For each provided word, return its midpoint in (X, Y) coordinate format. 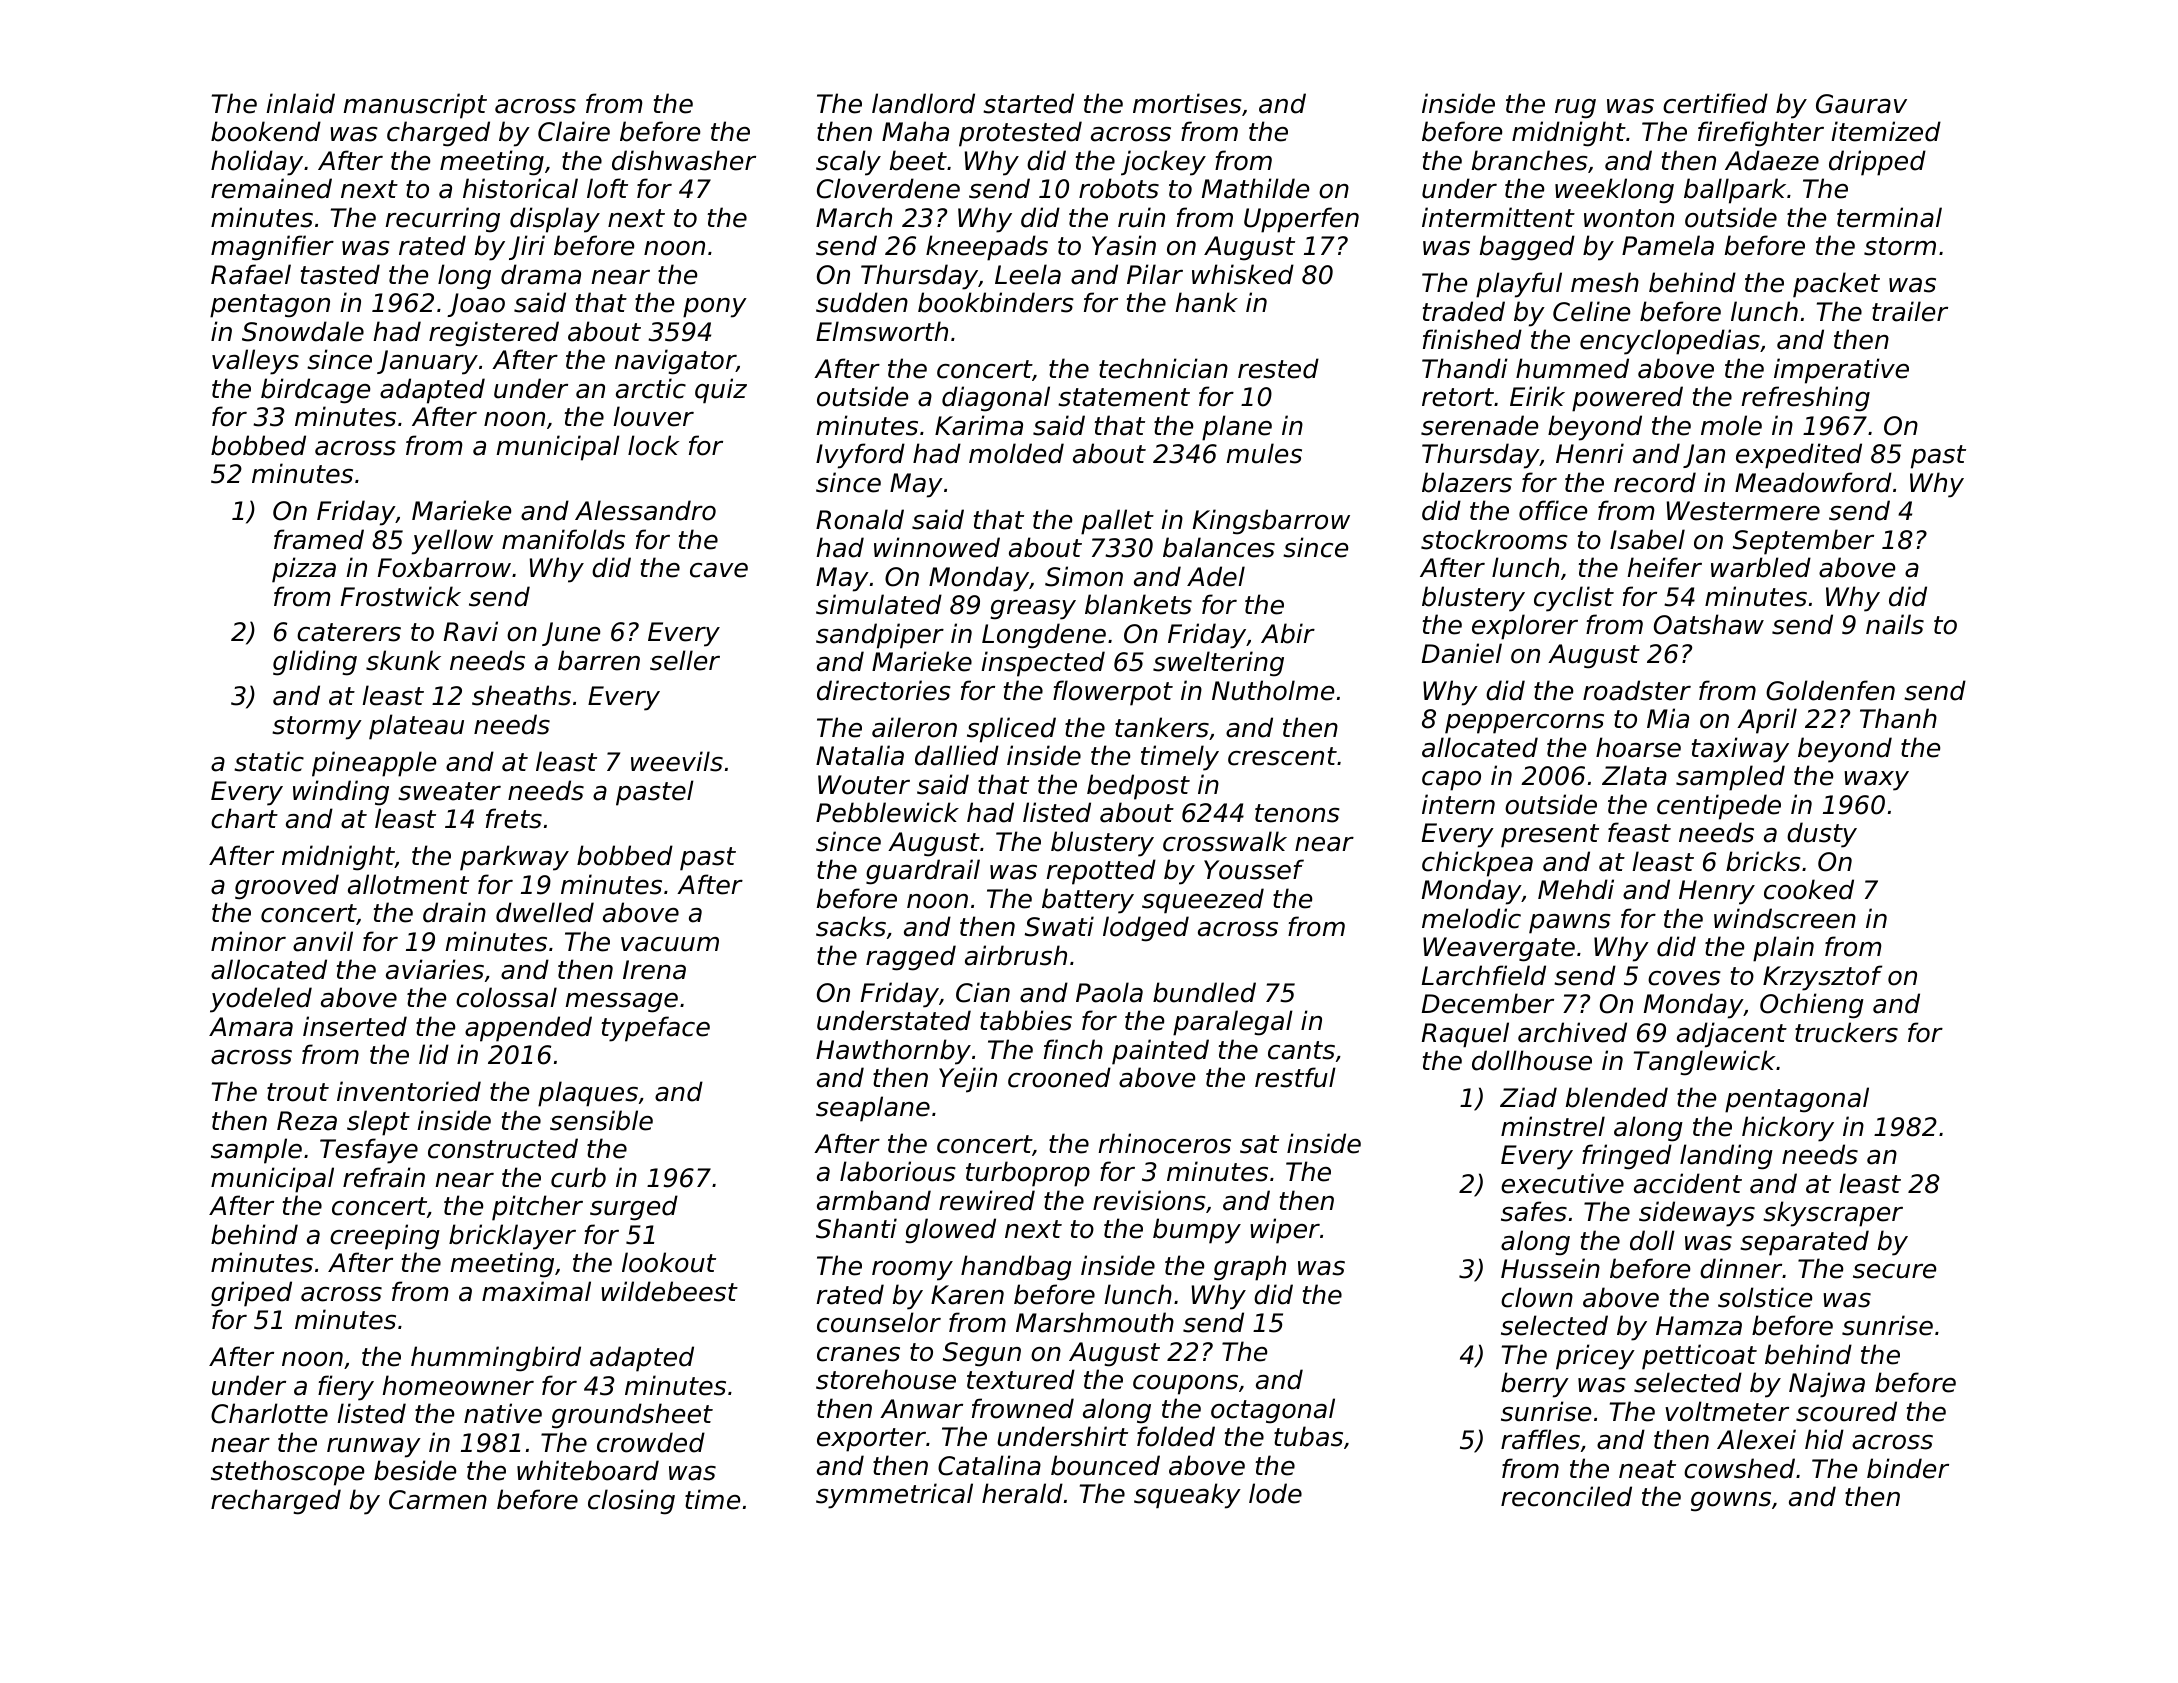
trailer (1910, 311)
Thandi (1465, 368)
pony (715, 308)
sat (1259, 1144)
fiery (346, 1388)
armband (874, 1200)
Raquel (1465, 1035)
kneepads (987, 248)
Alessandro (645, 510)
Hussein (1550, 1268)
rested (1278, 368)
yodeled (261, 1000)
